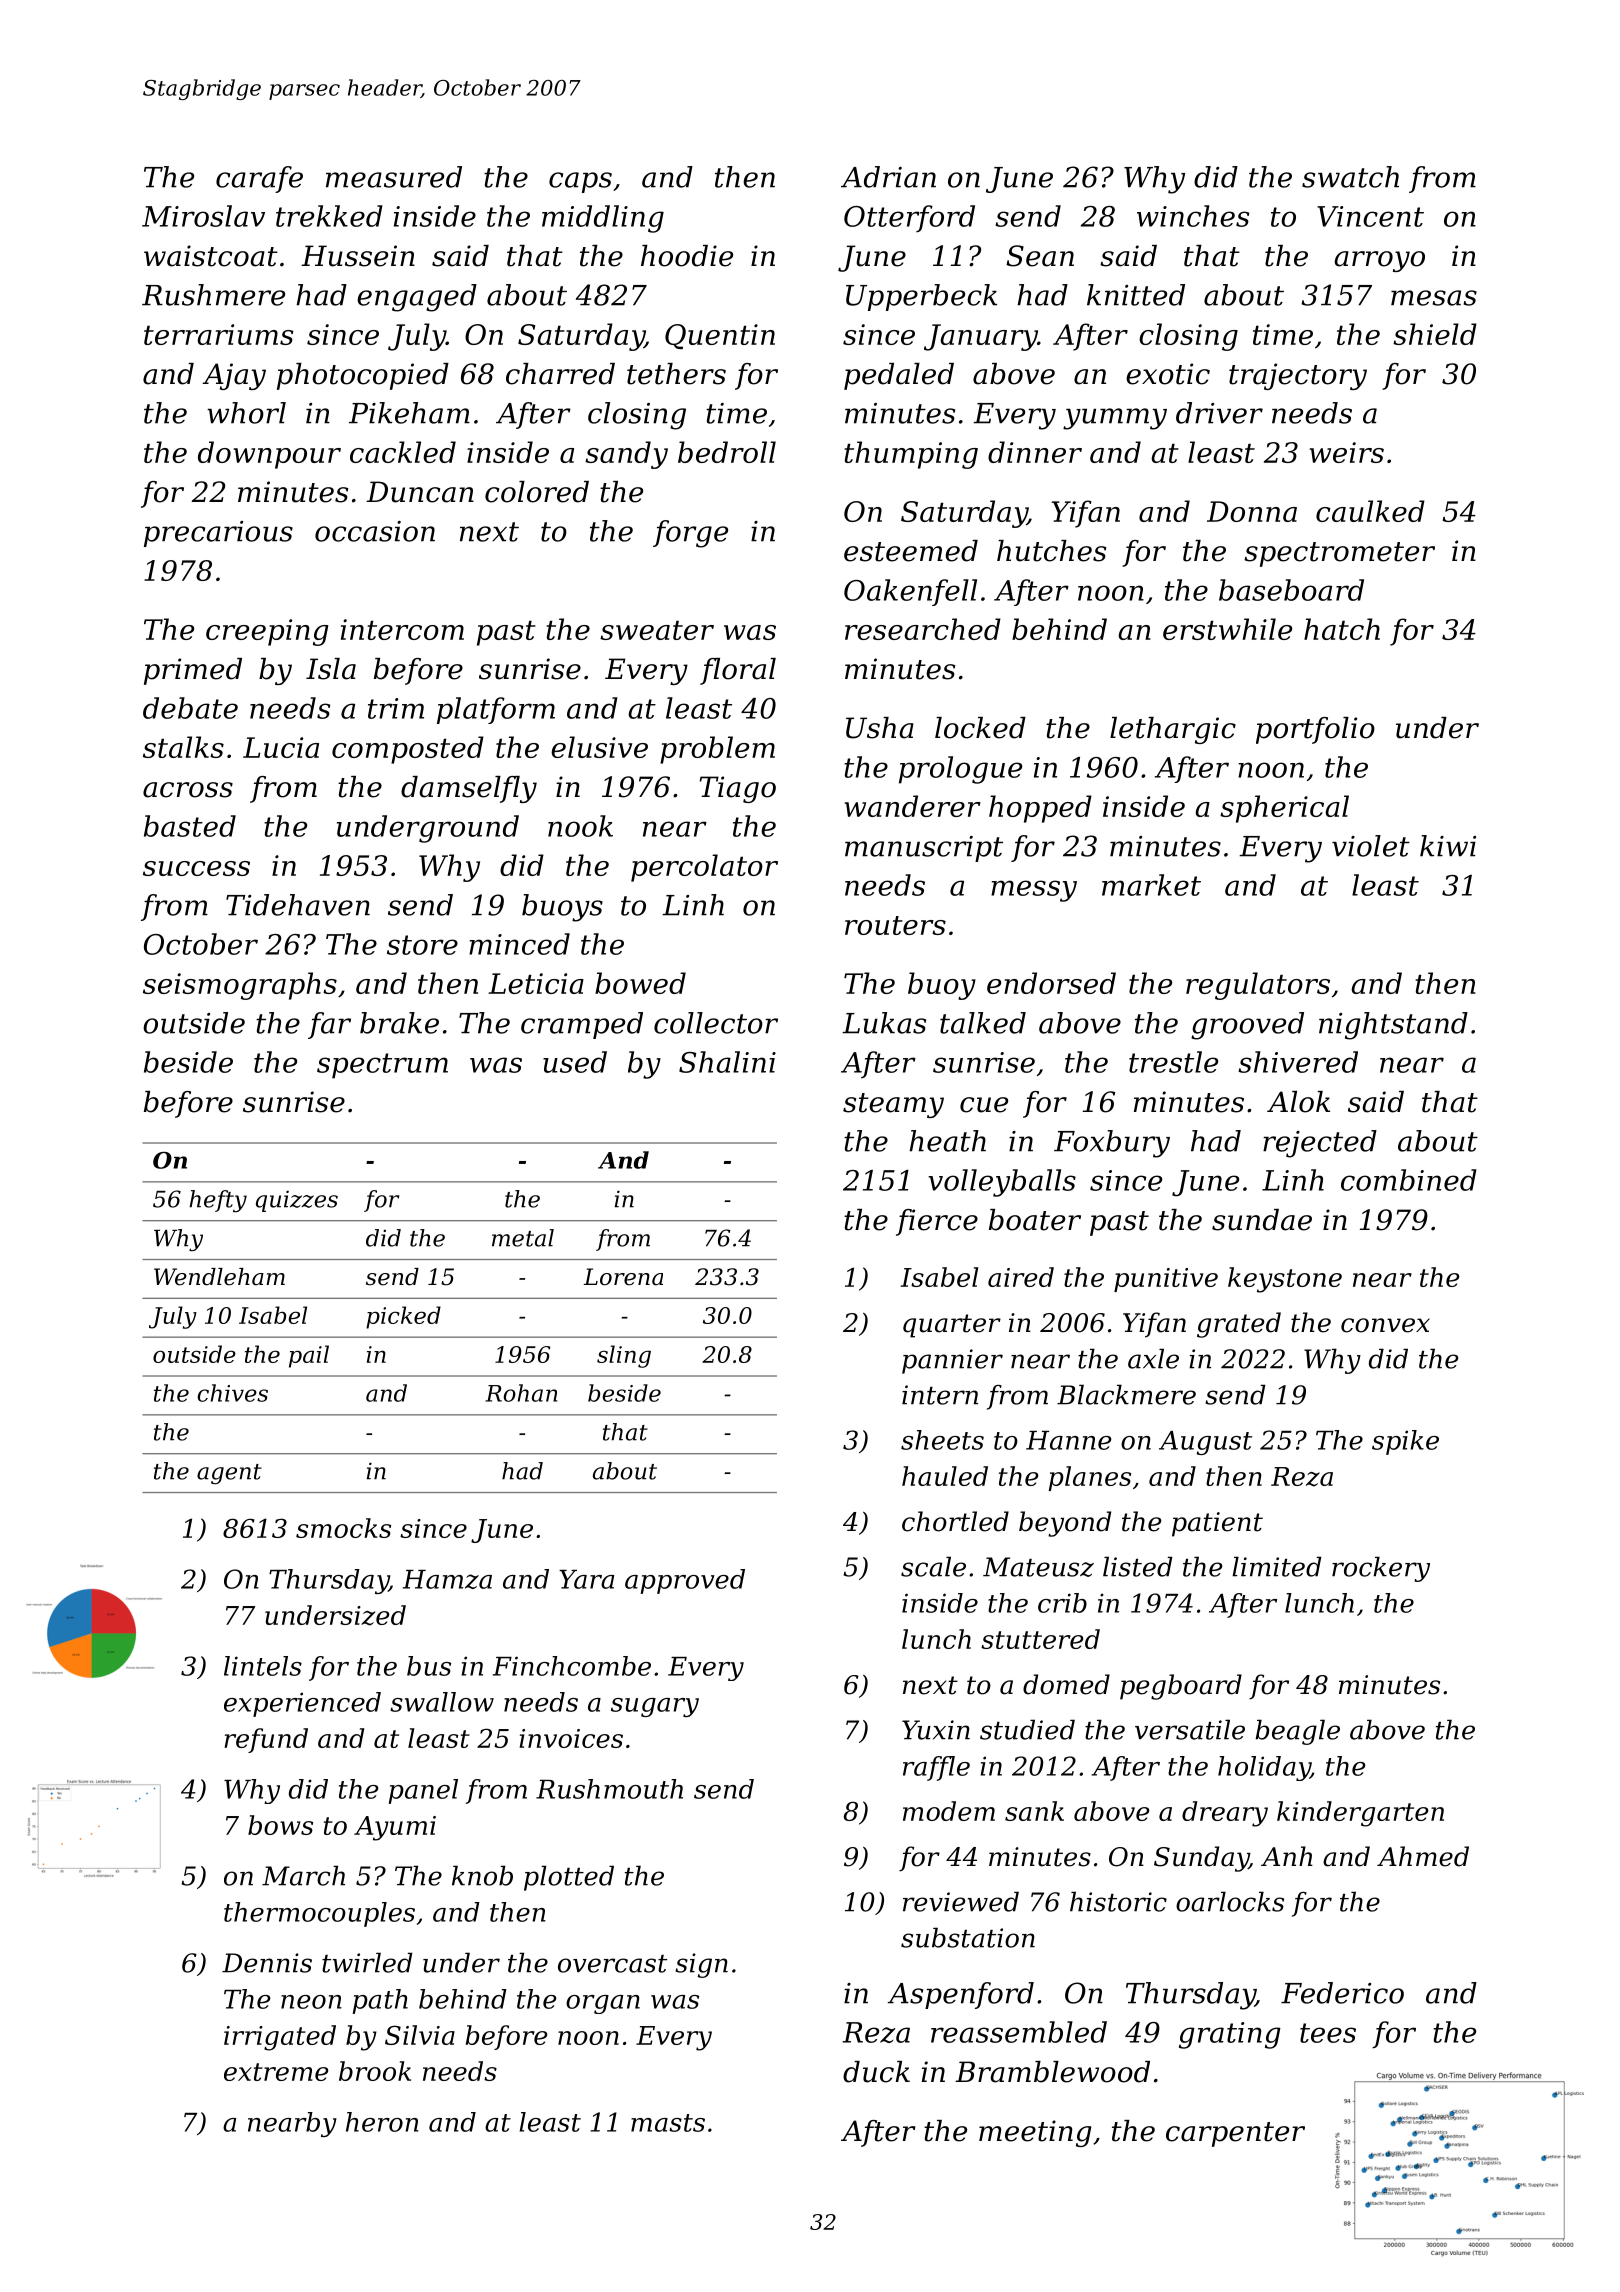  I want to click on nightstand, so click(1393, 1026).
